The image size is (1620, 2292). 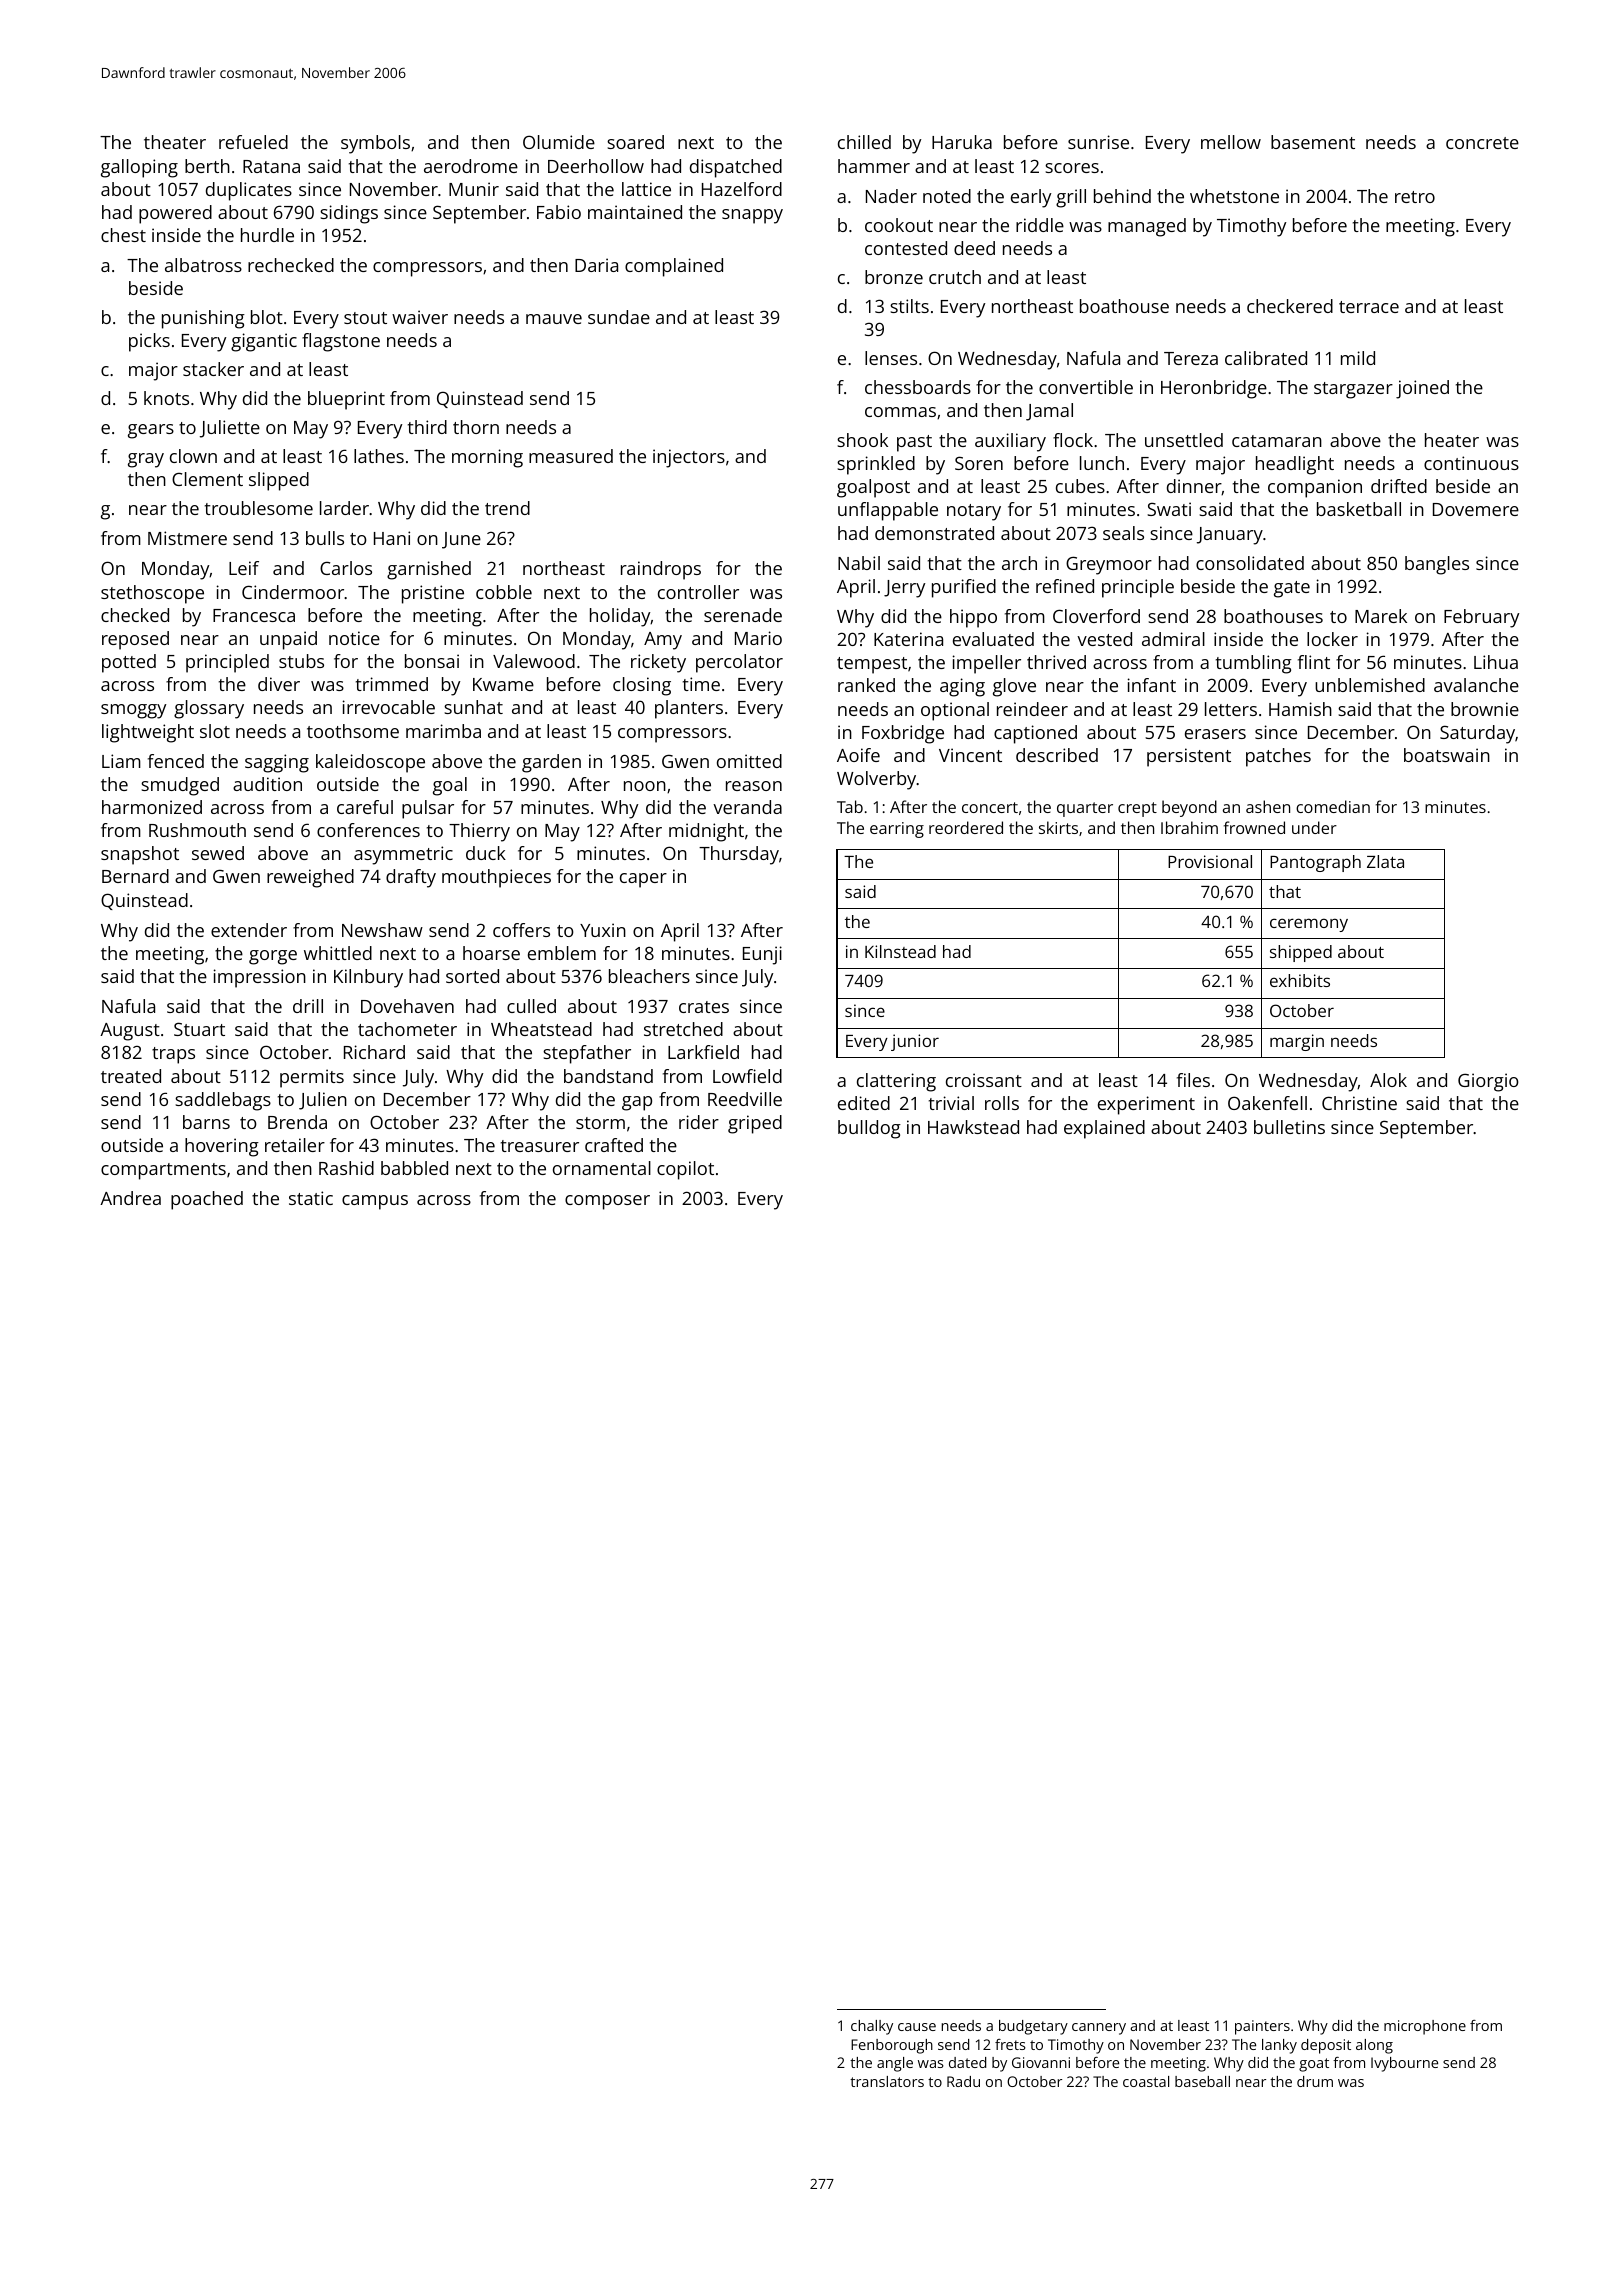 I want to click on chalky, so click(x=872, y=2027).
